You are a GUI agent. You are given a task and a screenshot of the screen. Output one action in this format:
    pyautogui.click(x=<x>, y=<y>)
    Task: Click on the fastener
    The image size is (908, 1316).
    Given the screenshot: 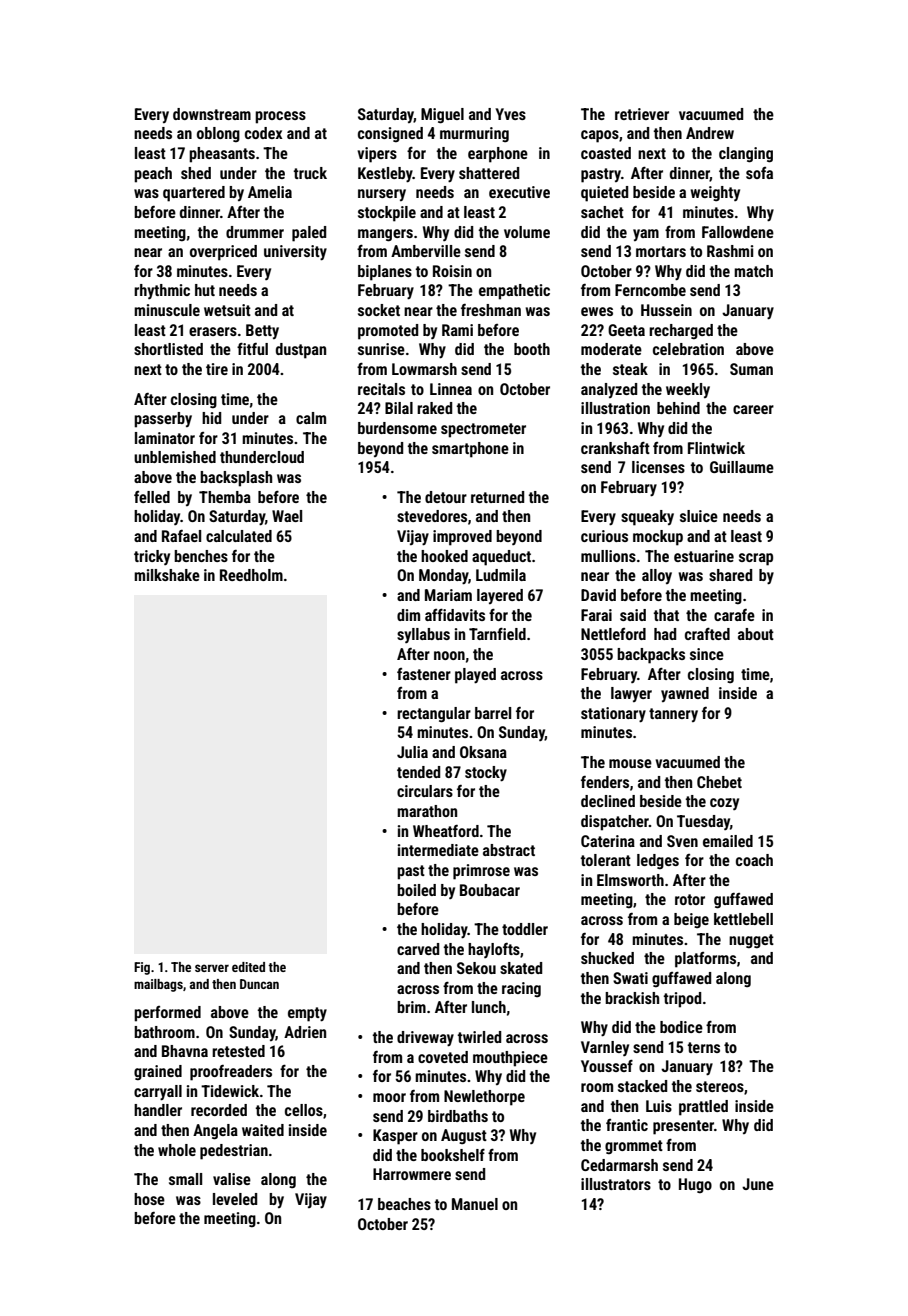 What is the action you would take?
    pyautogui.click(x=424, y=674)
